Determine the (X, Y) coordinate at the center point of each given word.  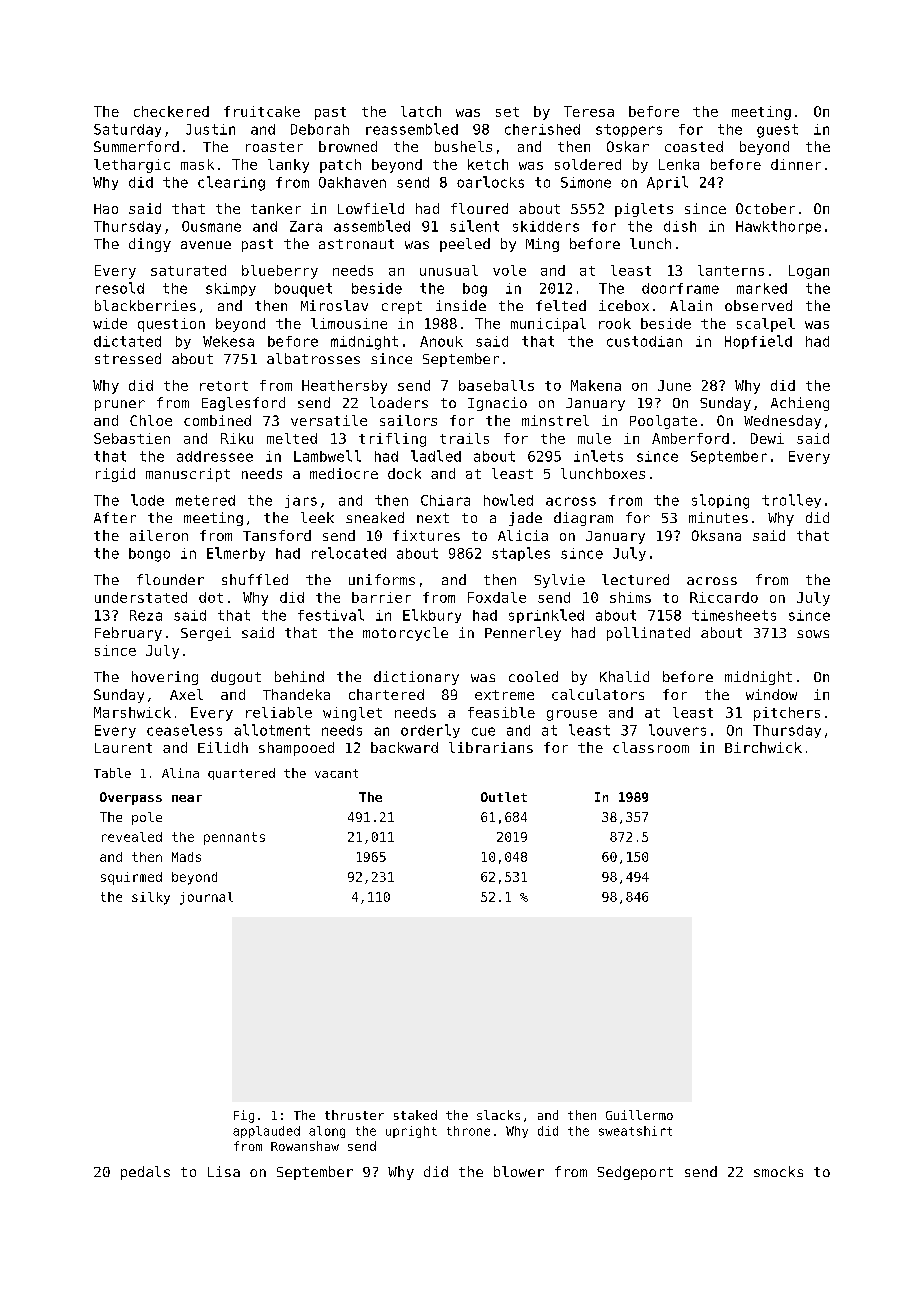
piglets (644, 210)
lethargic (132, 166)
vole (509, 270)
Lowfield (371, 208)
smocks (778, 1171)
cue (483, 731)
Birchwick (763, 747)
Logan (809, 272)
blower (519, 1171)
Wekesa (228, 341)
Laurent (123, 748)
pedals (145, 1173)
